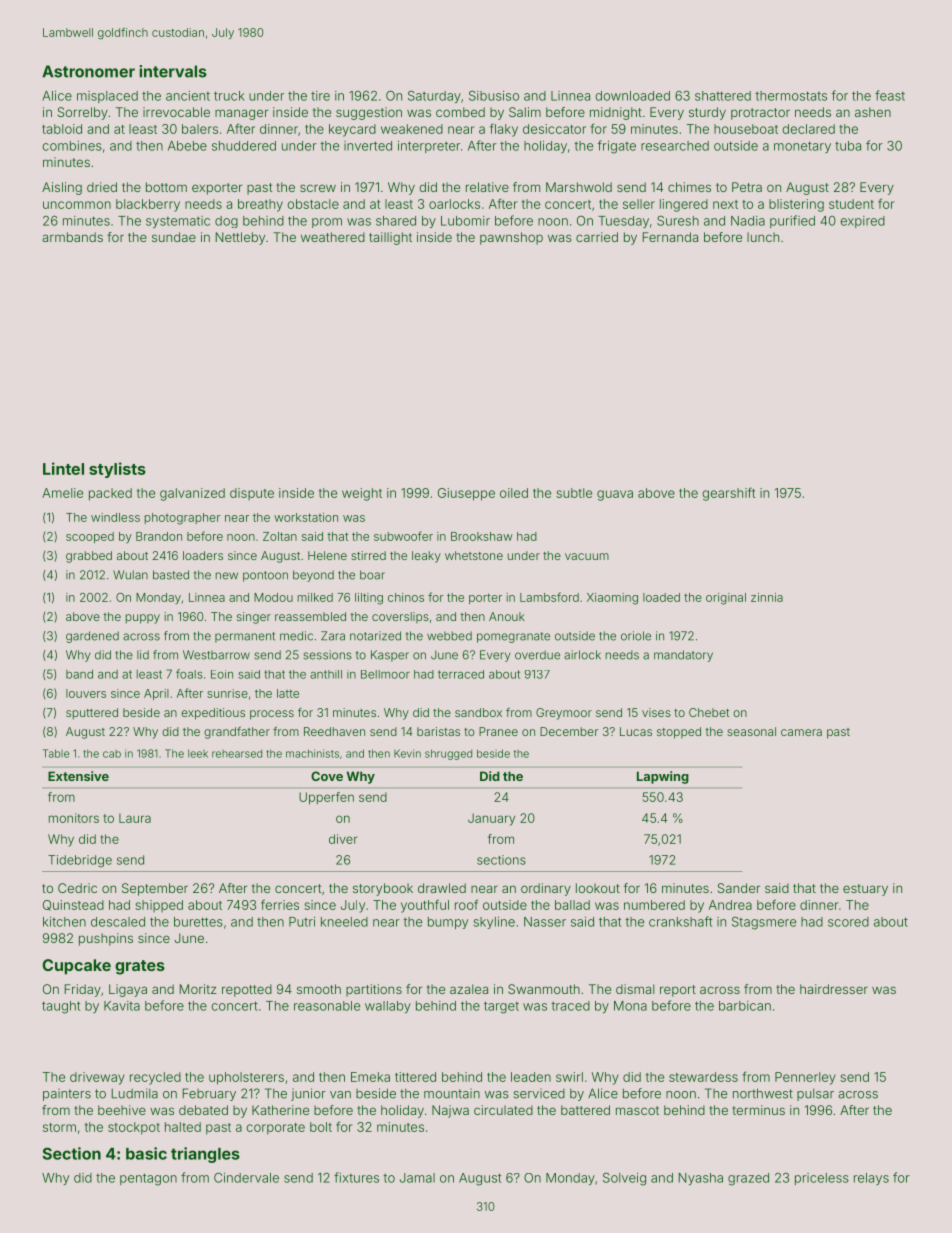 This image has height=1233, width=952. Describe the element at coordinates (92, 637) in the image. I see `gardened` at that location.
